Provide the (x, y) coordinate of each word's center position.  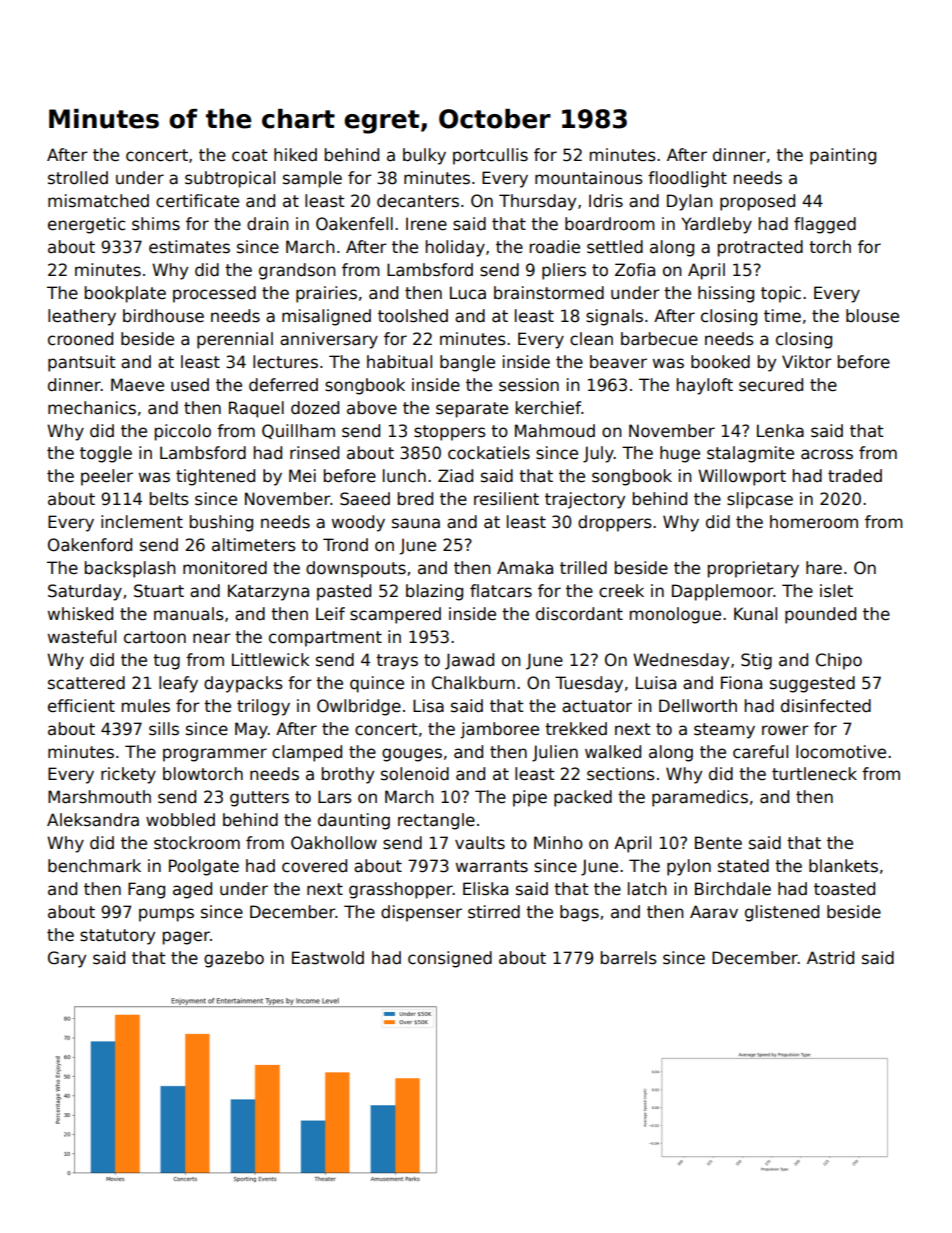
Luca (468, 293)
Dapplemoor (722, 592)
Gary (67, 959)
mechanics (92, 408)
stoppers (450, 433)
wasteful (82, 637)
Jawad (469, 661)
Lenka (780, 431)
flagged (825, 225)
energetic (86, 225)
